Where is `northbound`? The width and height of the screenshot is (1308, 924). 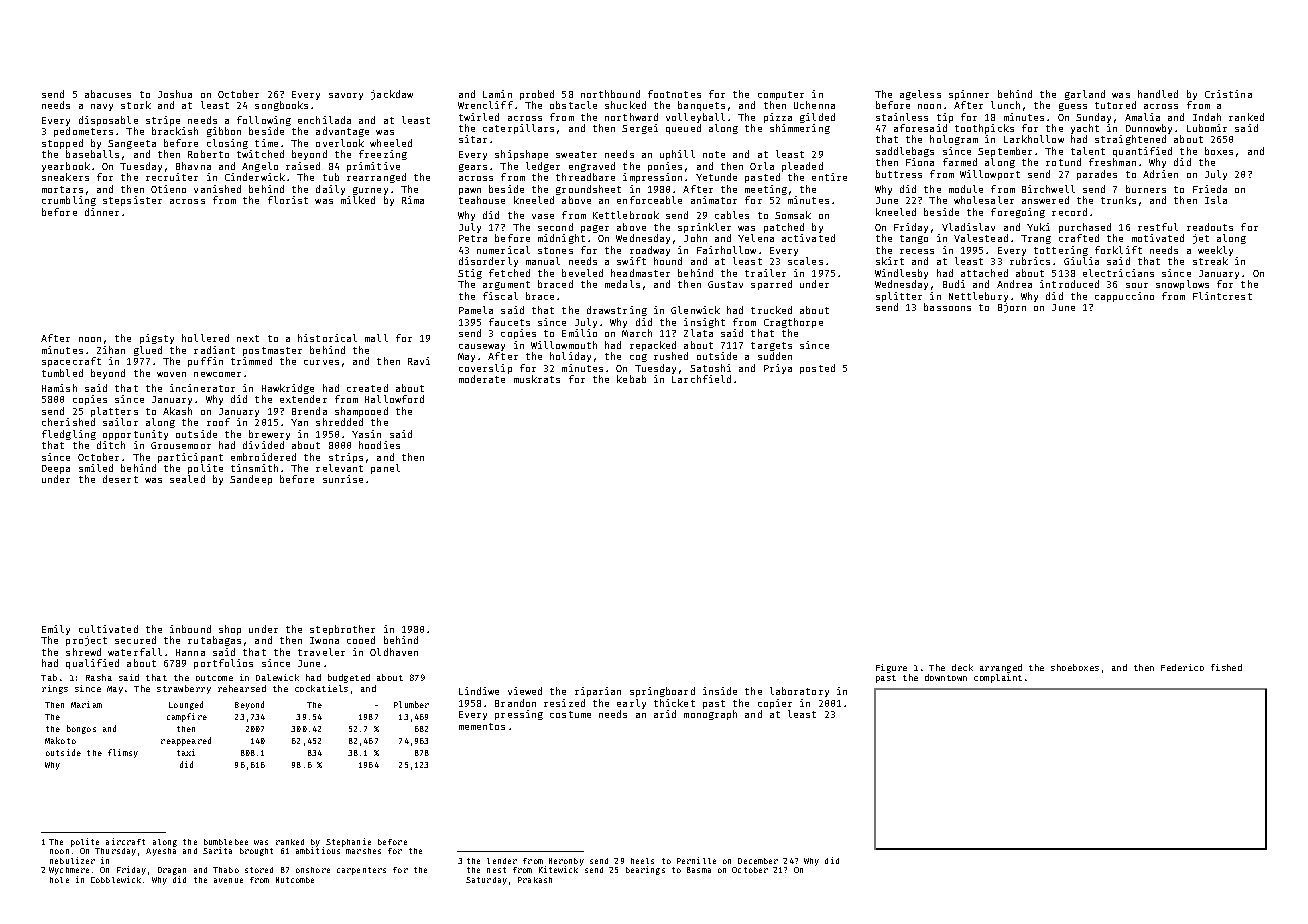 northbound is located at coordinates (610, 94).
